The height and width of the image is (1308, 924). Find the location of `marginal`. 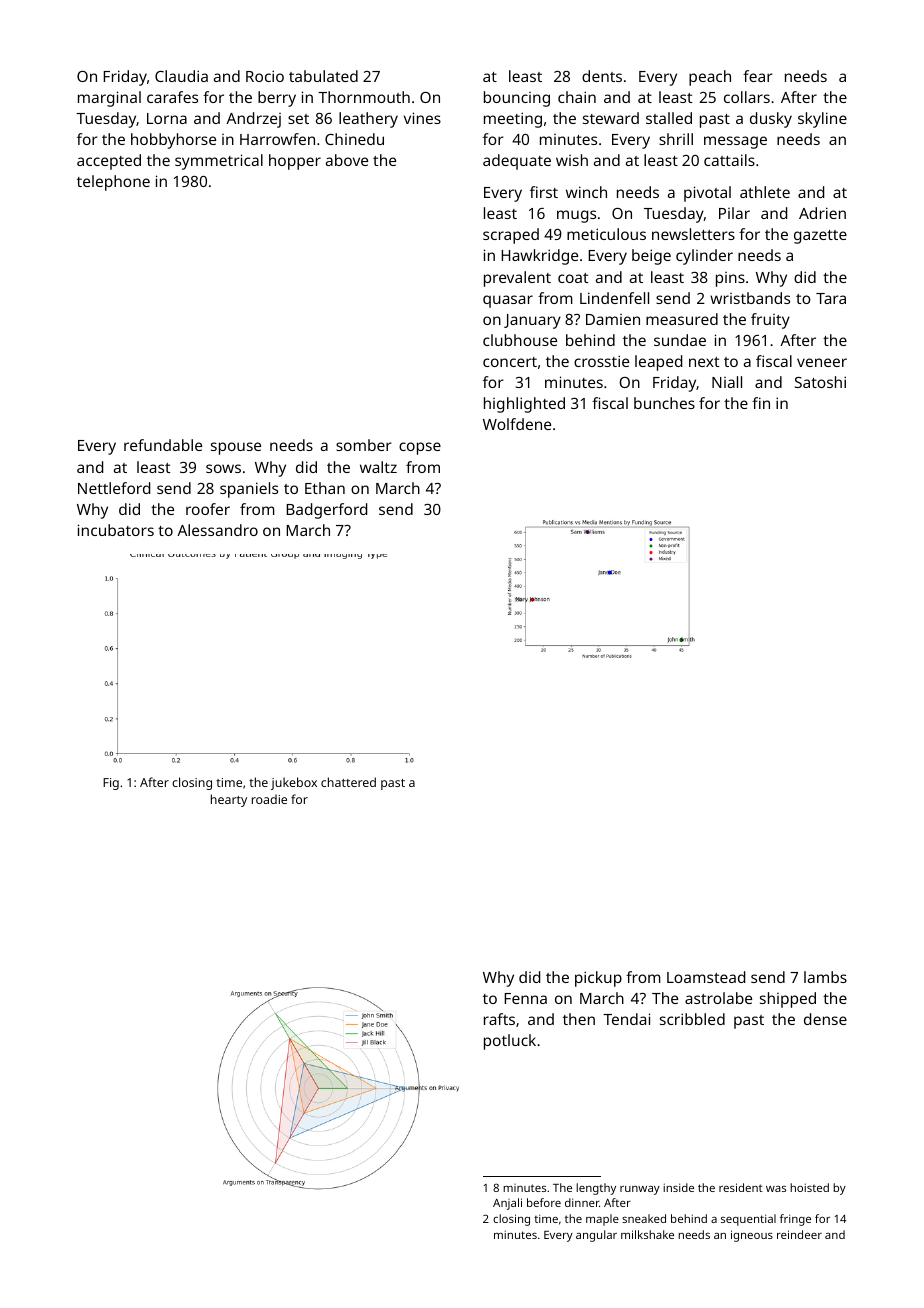

marginal is located at coordinates (109, 99).
